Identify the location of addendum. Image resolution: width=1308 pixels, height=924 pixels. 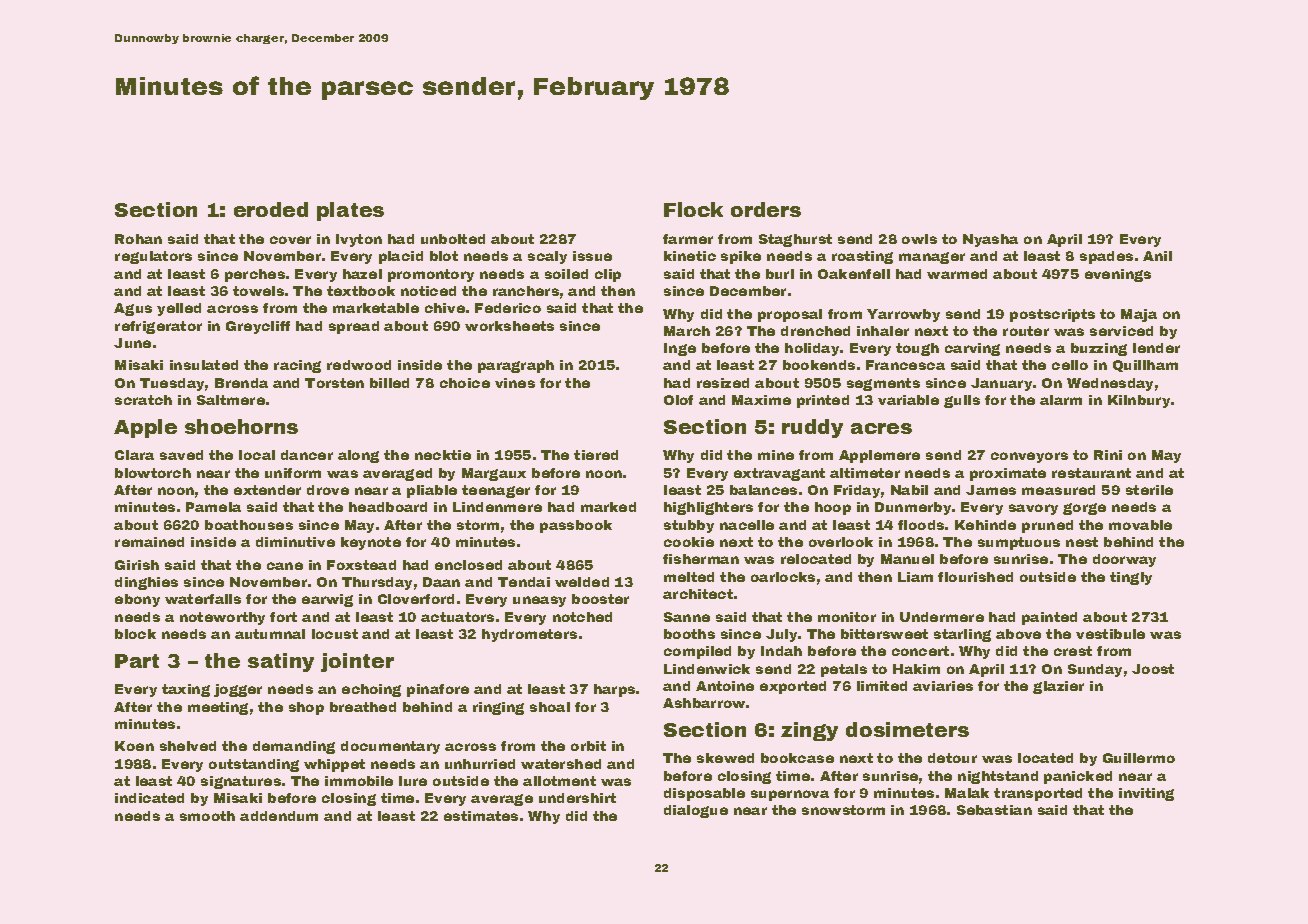
(279, 816).
